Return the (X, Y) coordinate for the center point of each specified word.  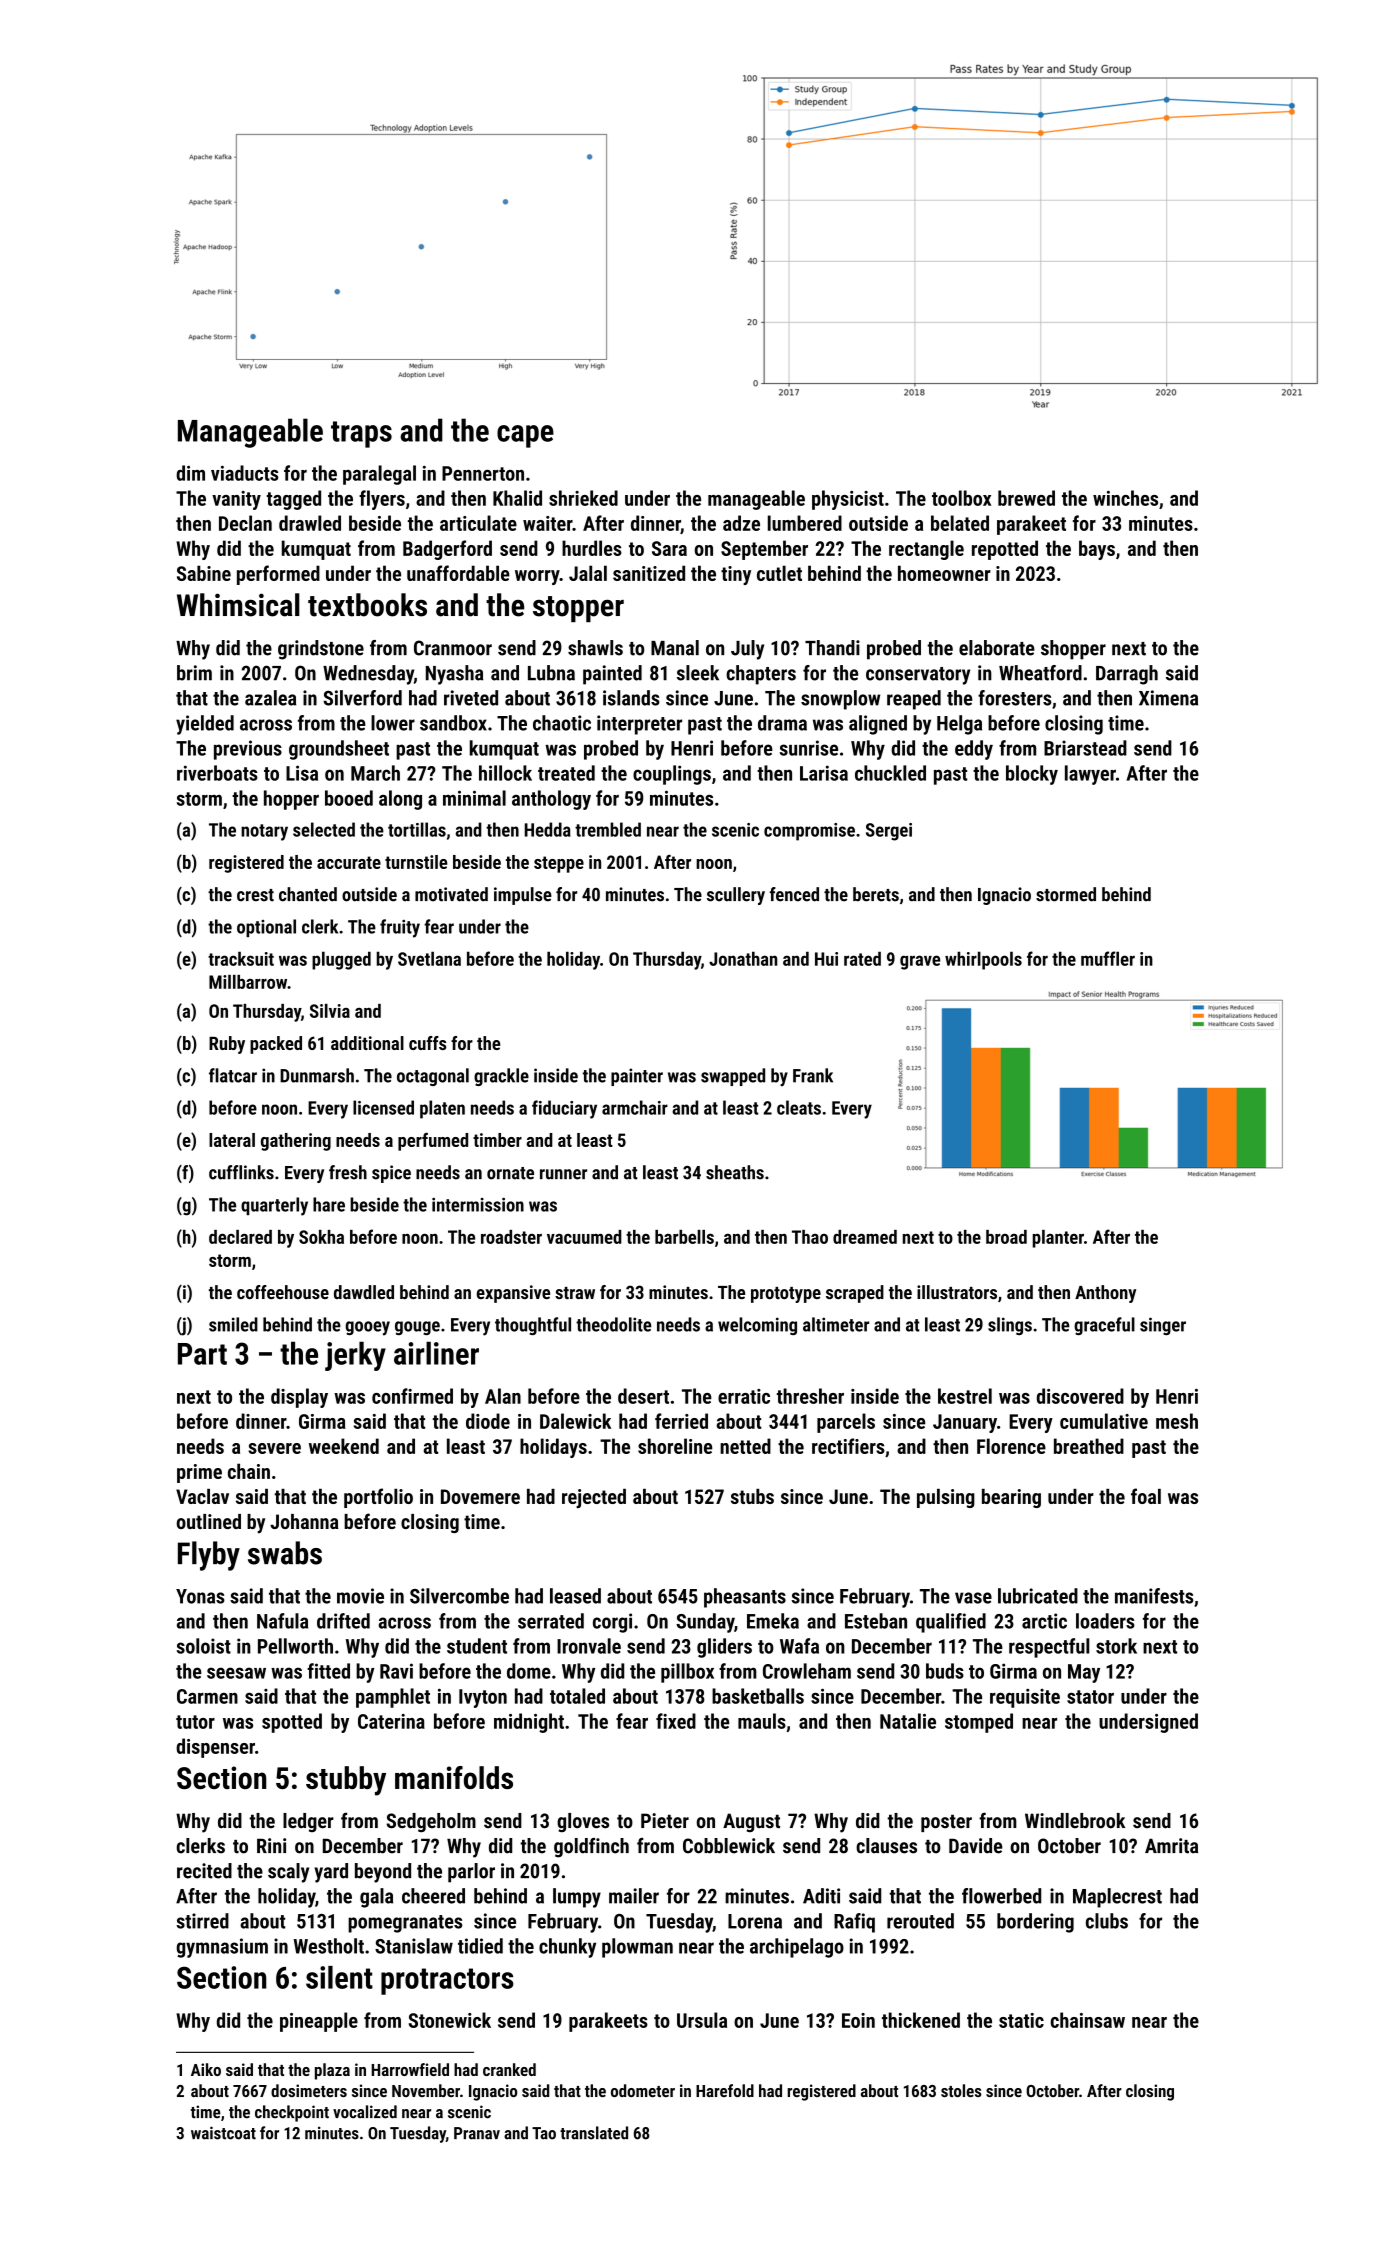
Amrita (1171, 1846)
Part (202, 1354)
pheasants (745, 1598)
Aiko (206, 2069)
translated (594, 2133)
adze (741, 523)
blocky (1032, 775)
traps (361, 434)
